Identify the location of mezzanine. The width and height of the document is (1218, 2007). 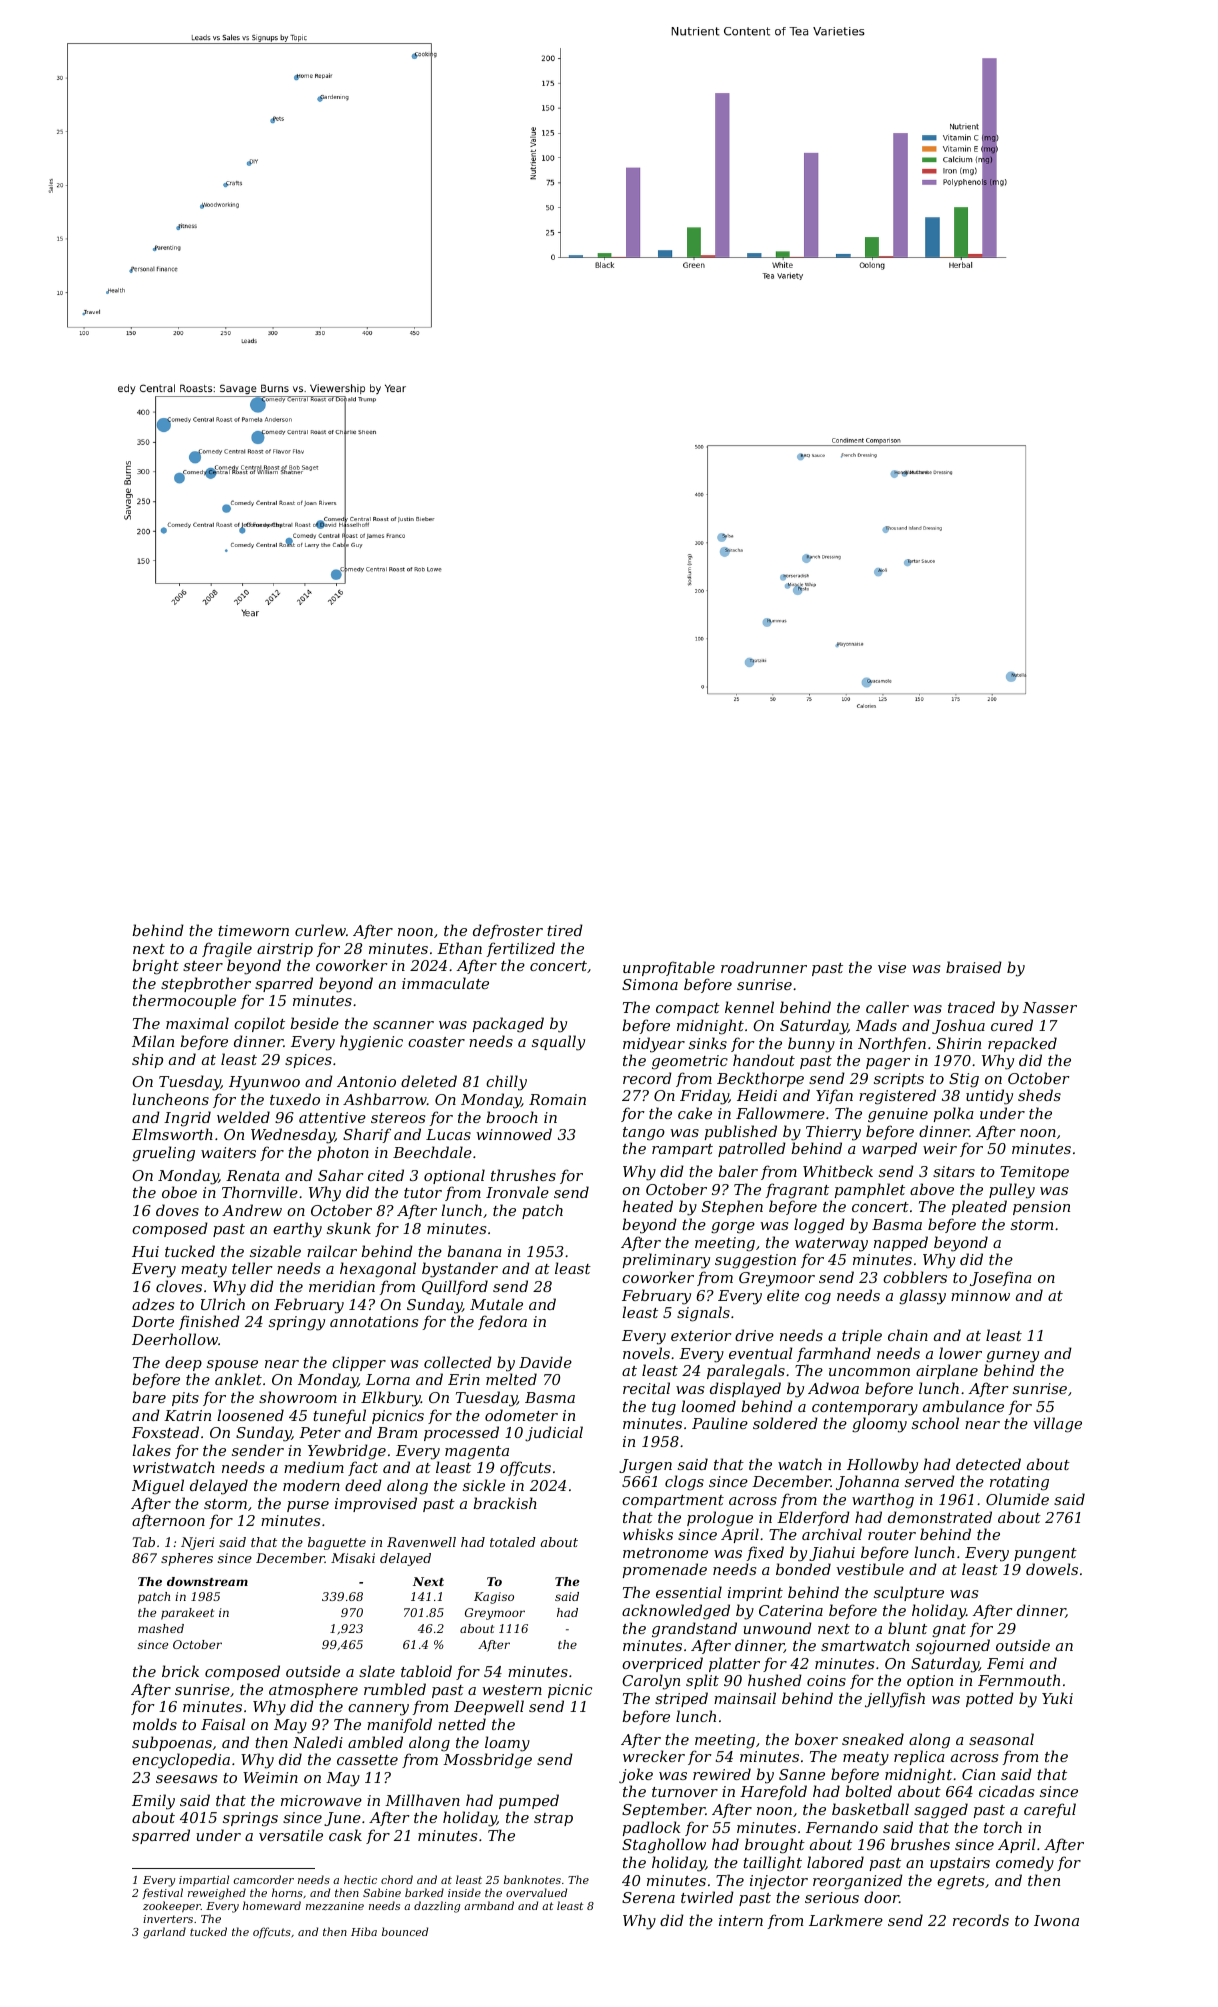
(335, 1906).
